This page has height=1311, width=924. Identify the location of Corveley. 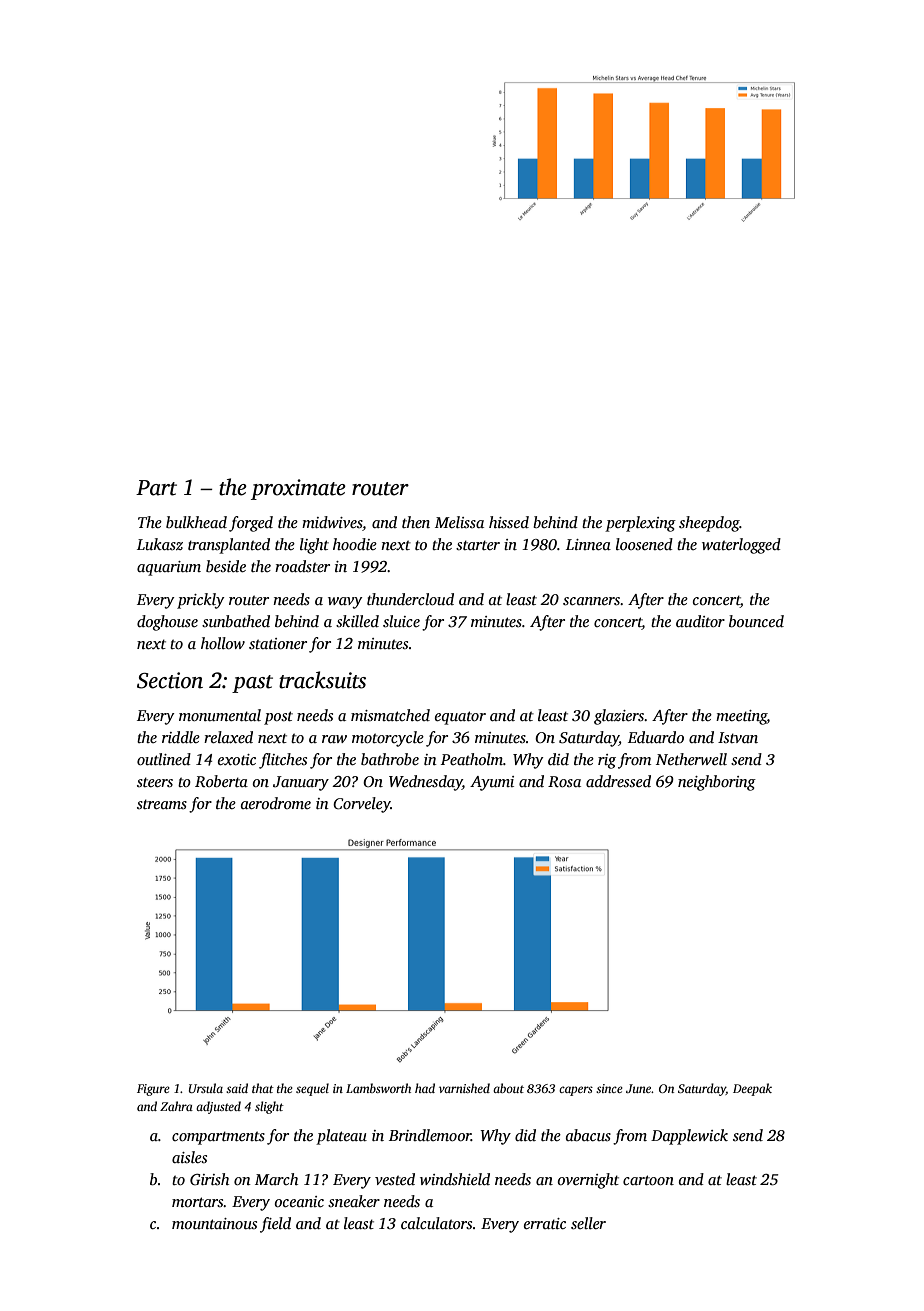
(362, 805).
